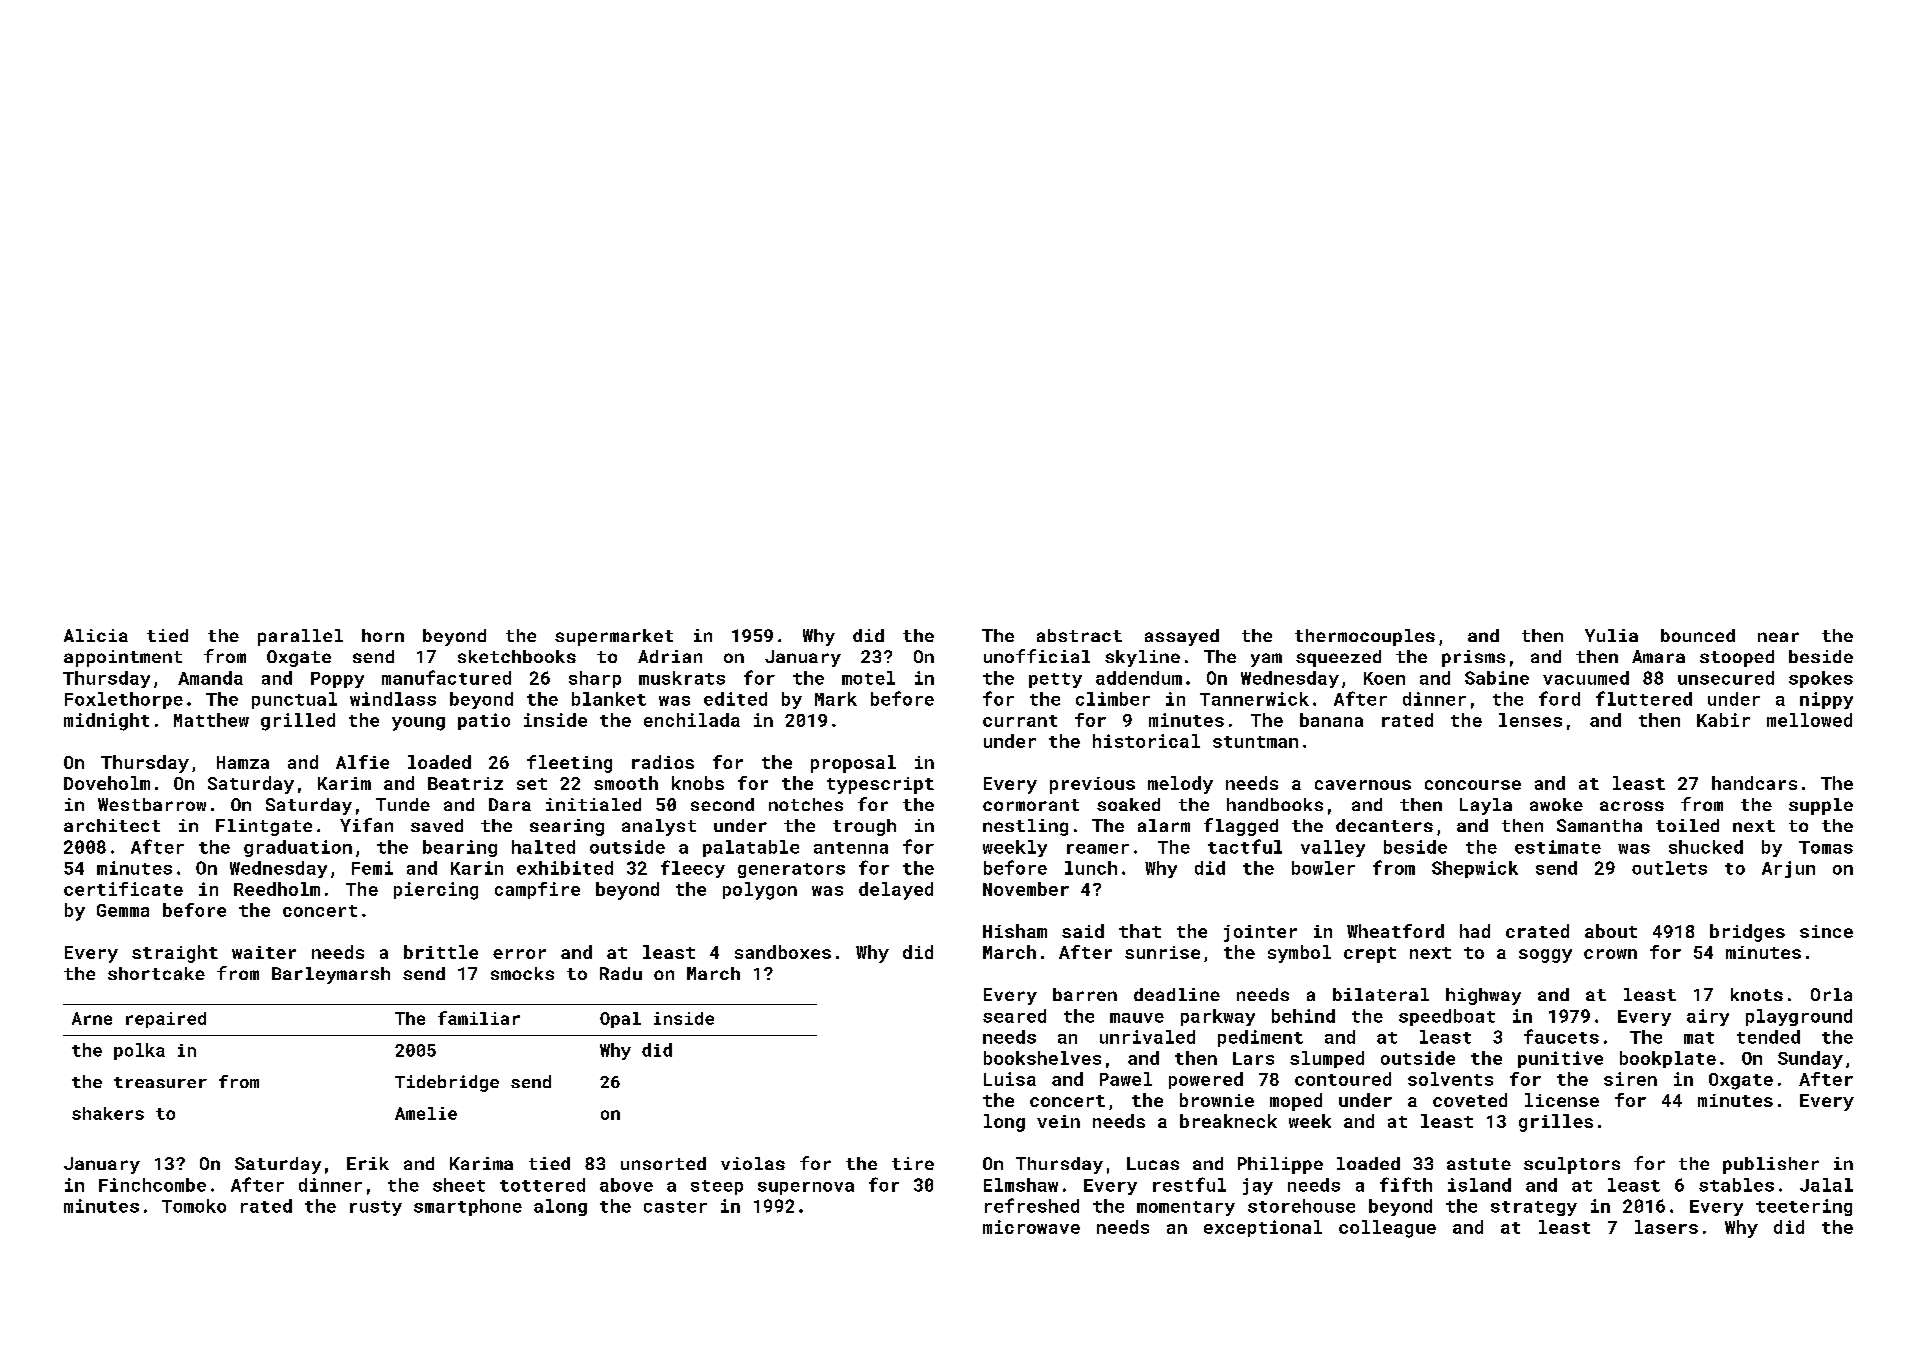 This image has width=1917, height=1355. What do you see at coordinates (393, 699) in the image?
I see `windlass` at bounding box center [393, 699].
